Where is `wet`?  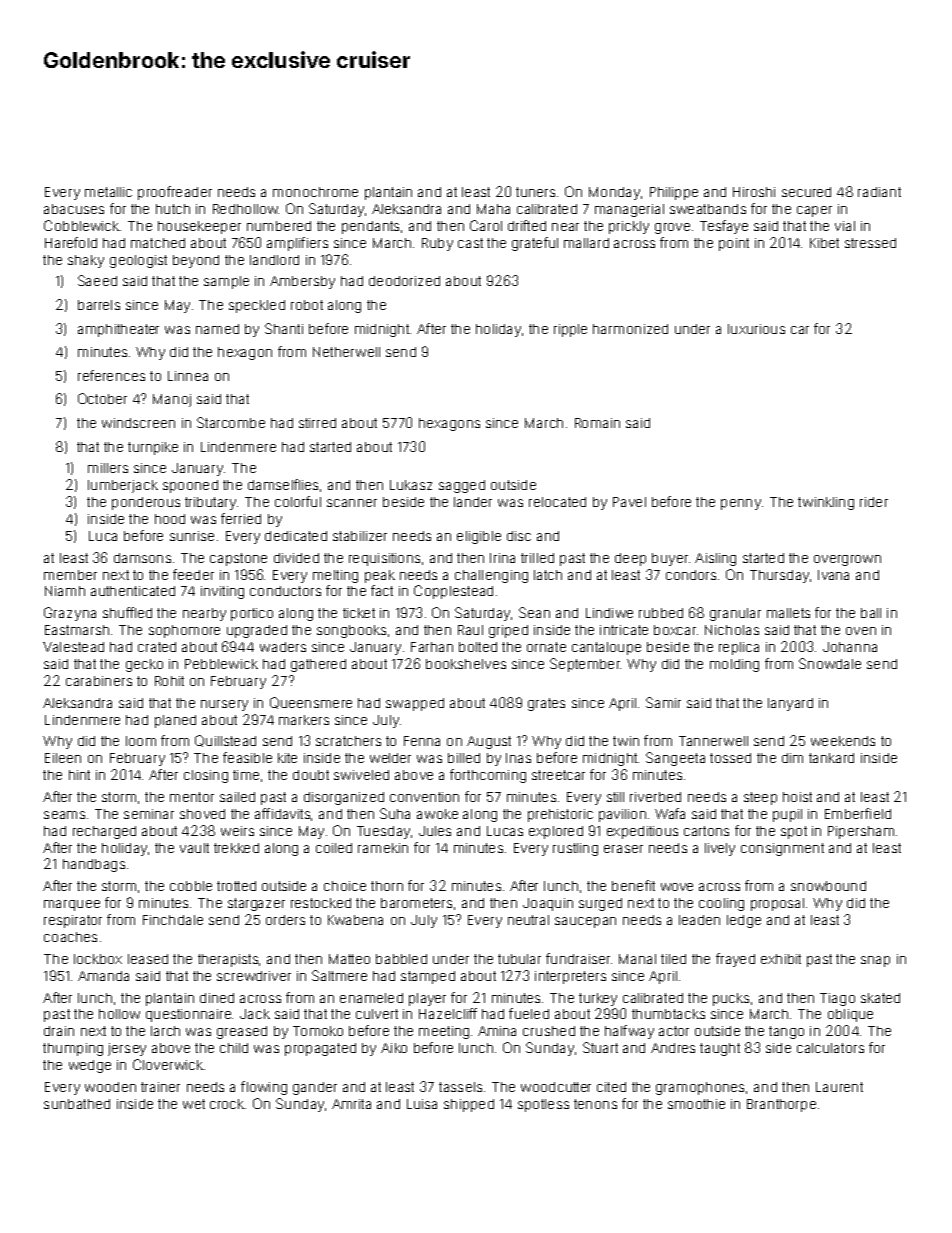 wet is located at coordinates (194, 1104).
